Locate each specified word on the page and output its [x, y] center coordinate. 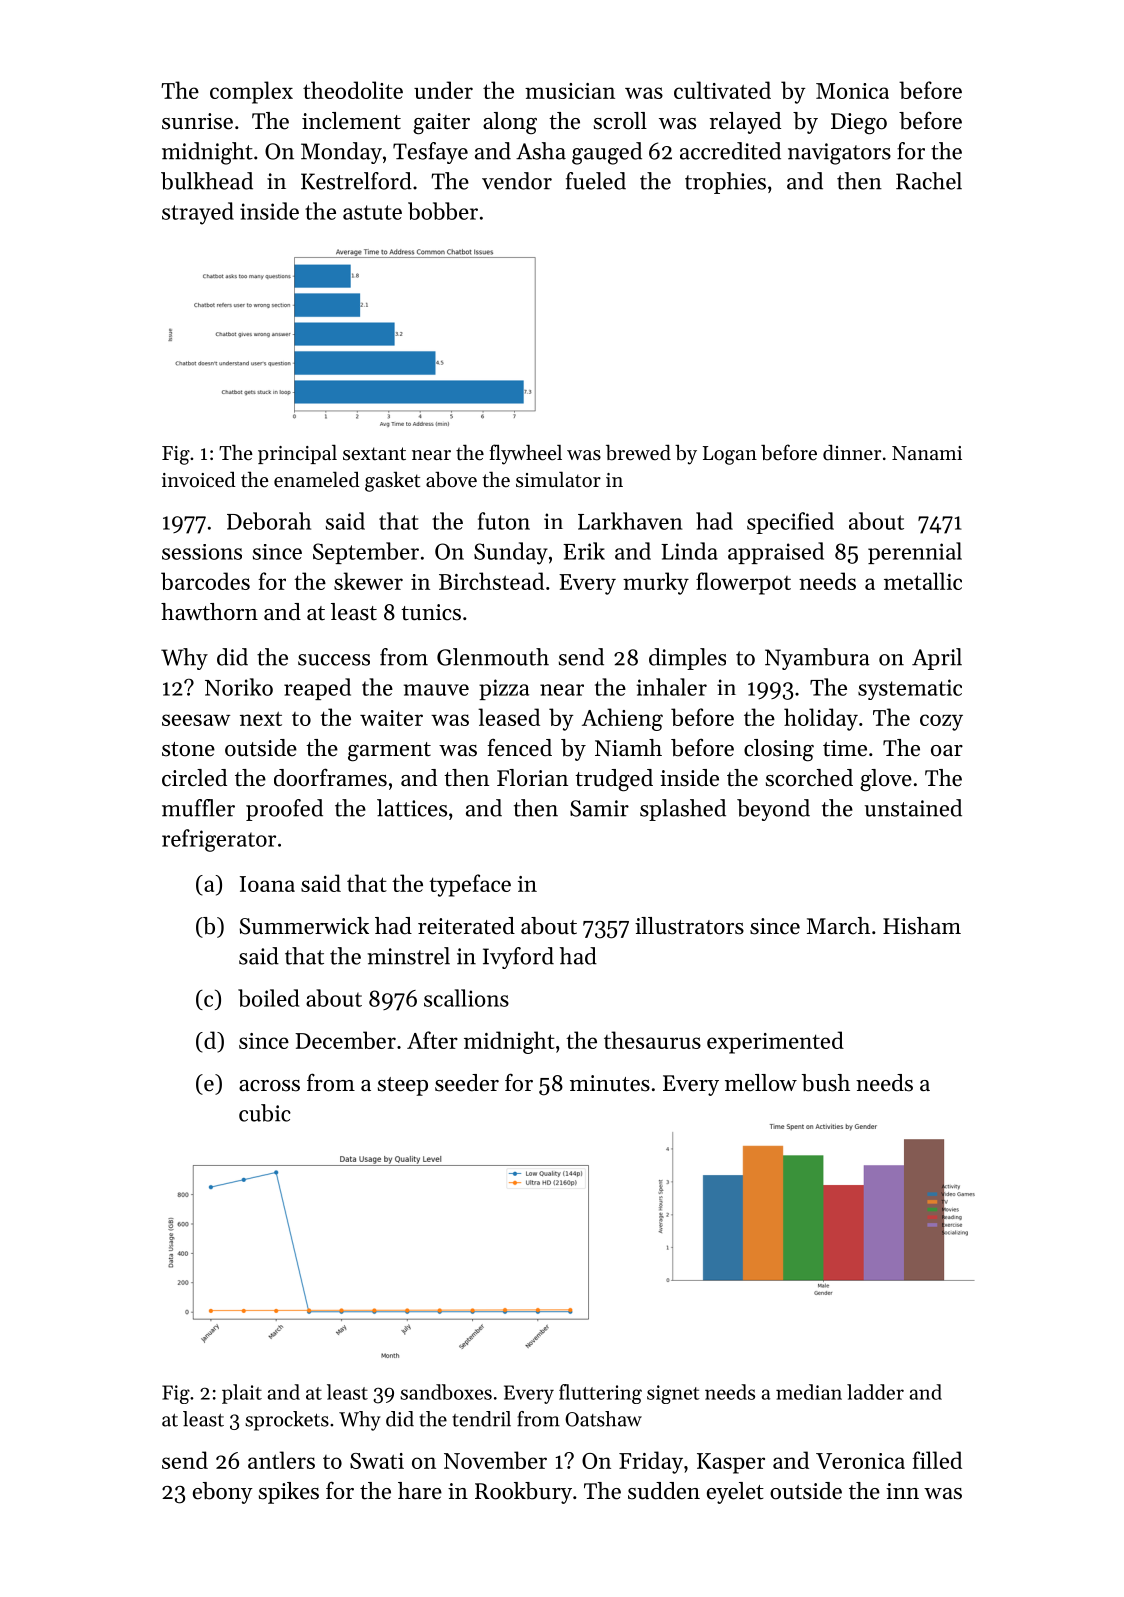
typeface [470, 885]
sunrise [197, 121]
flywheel [526, 454]
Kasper [731, 1463]
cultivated [722, 90]
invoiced [199, 480]
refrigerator [219, 840]
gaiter [441, 124]
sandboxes [446, 1392]
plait [242, 1394]
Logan [730, 455]
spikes [289, 1493]
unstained [913, 808]
